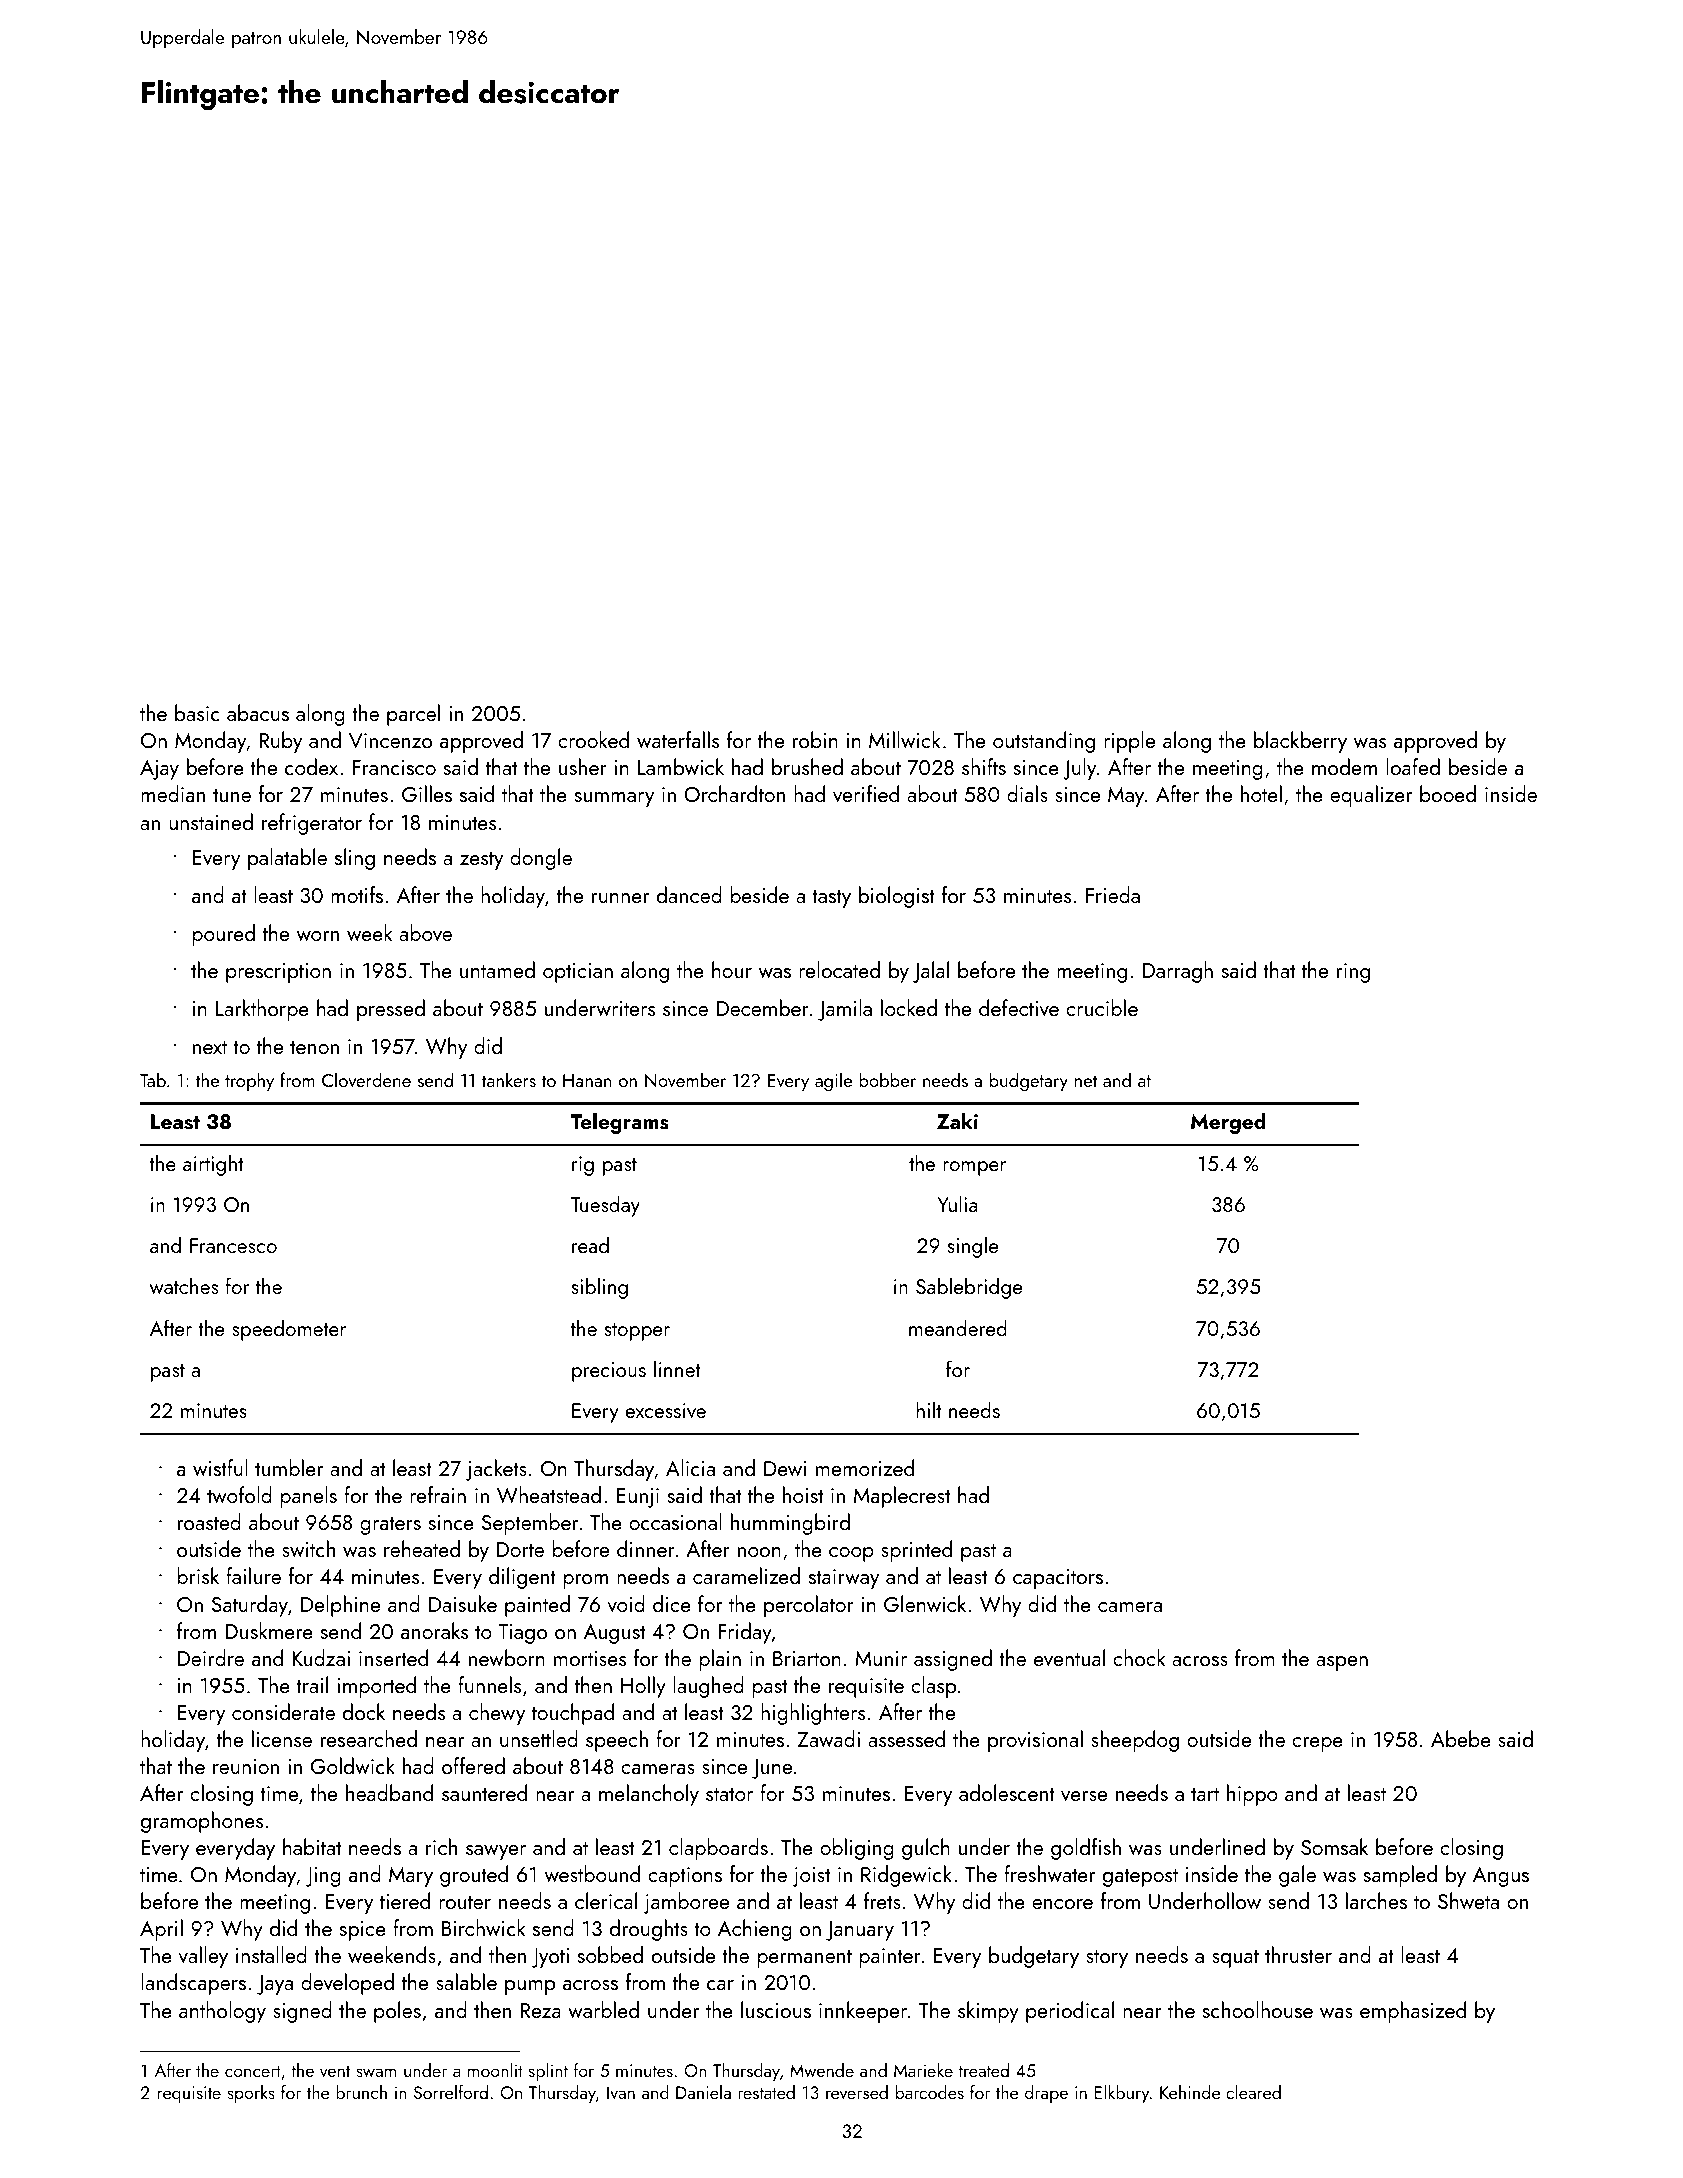 This document has height=2178, width=1683. Describe the element at coordinates (213, 1165) in the document. I see `airtight` at that location.
